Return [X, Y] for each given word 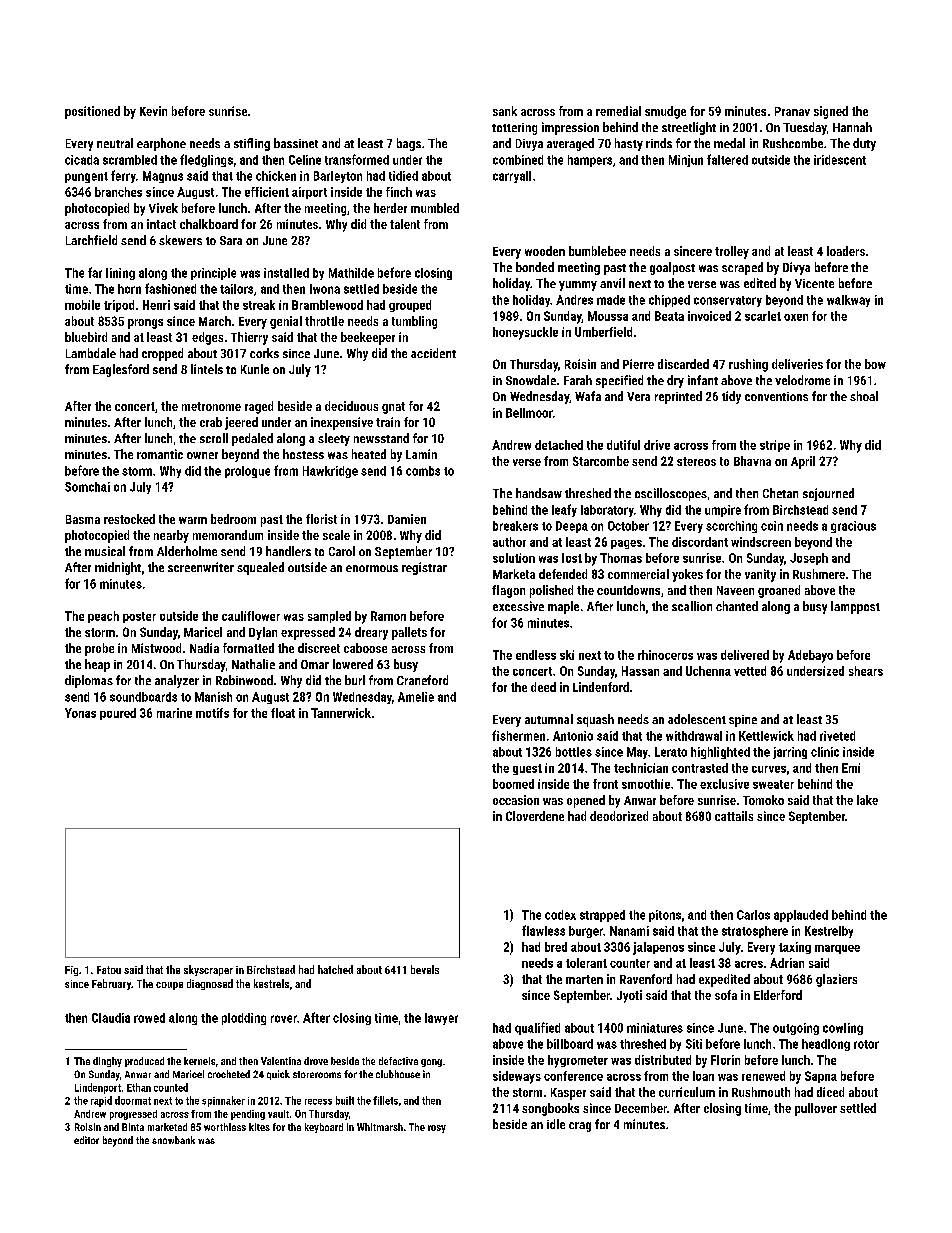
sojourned [828, 494]
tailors [236, 289]
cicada [82, 160]
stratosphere [755, 932]
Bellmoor [529, 413]
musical [105, 551]
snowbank [173, 1140]
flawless [543, 930]
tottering [514, 129]
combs [423, 471]
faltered [727, 159]
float [283, 713]
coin [772, 526]
